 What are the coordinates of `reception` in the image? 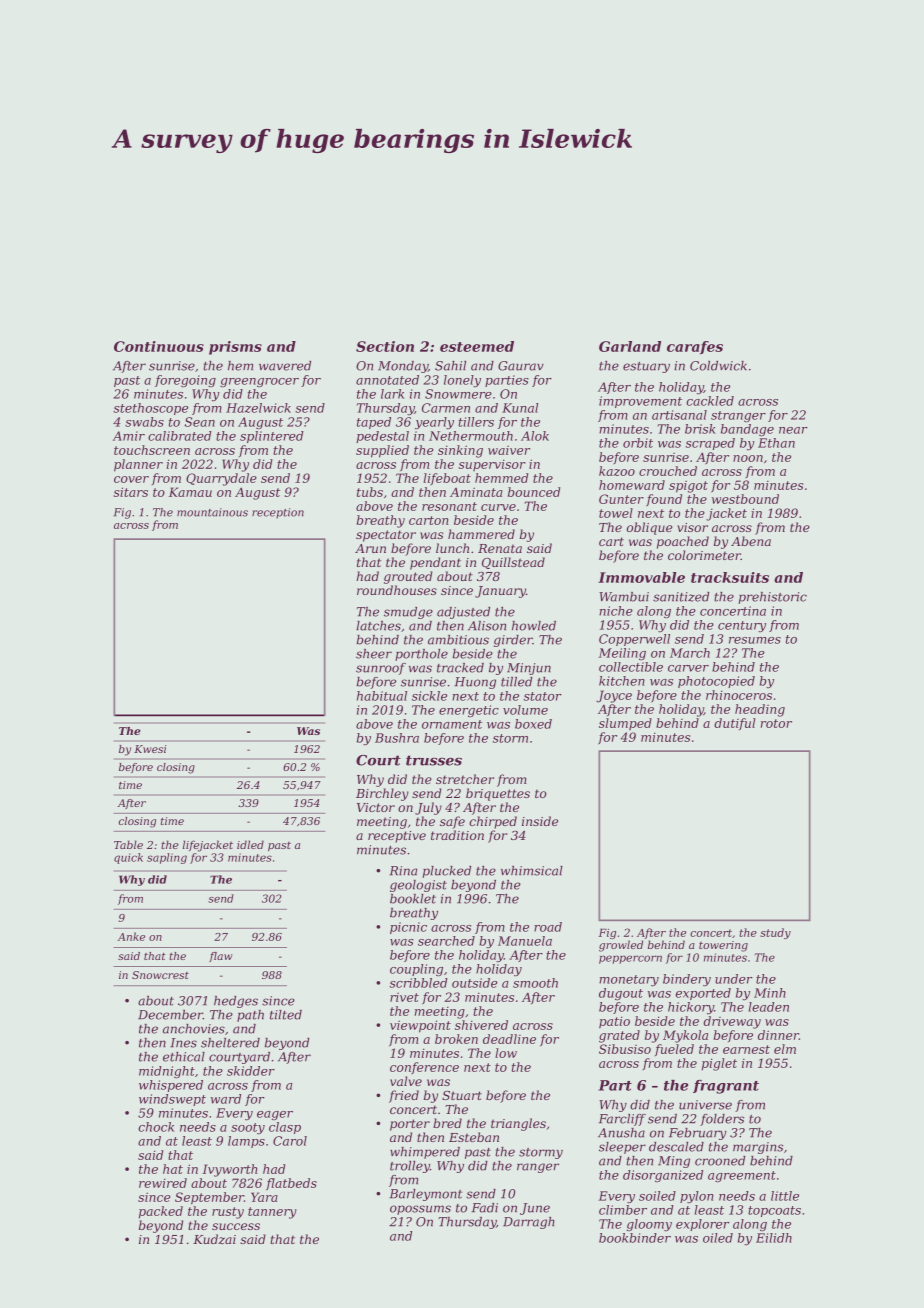 It's located at (278, 513).
